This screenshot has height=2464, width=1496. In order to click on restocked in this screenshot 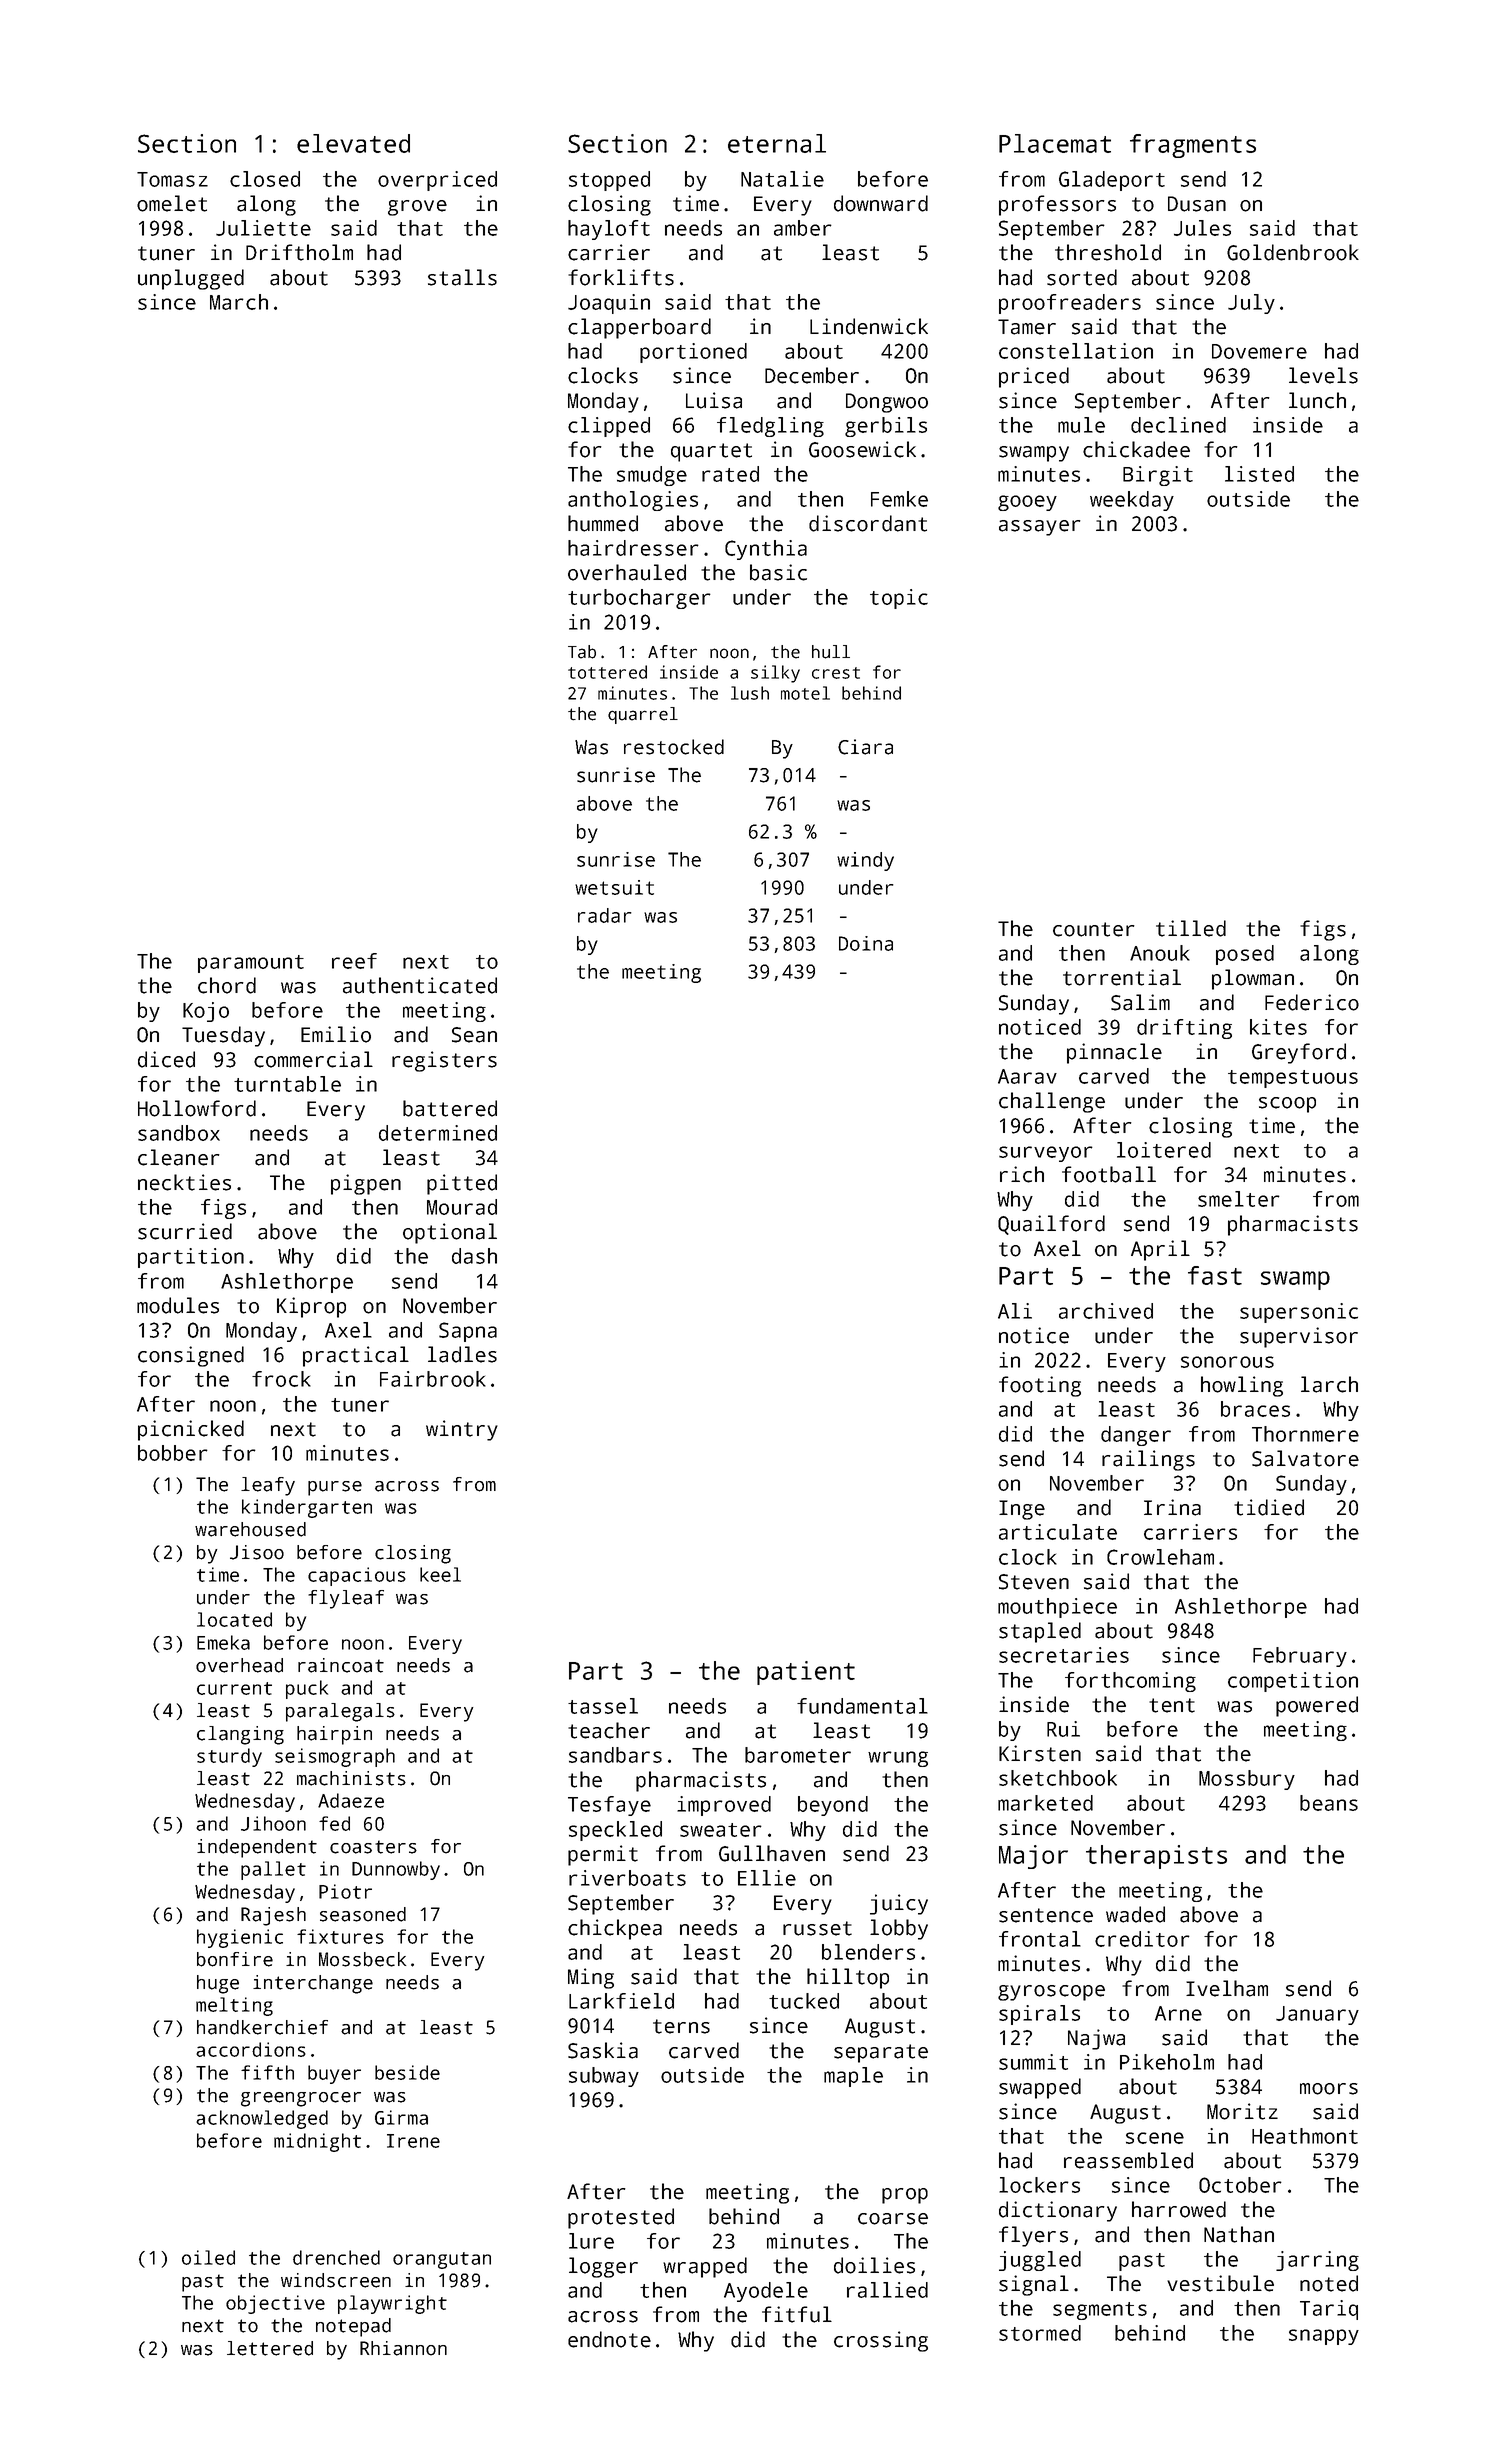, I will do `click(674, 747)`.
